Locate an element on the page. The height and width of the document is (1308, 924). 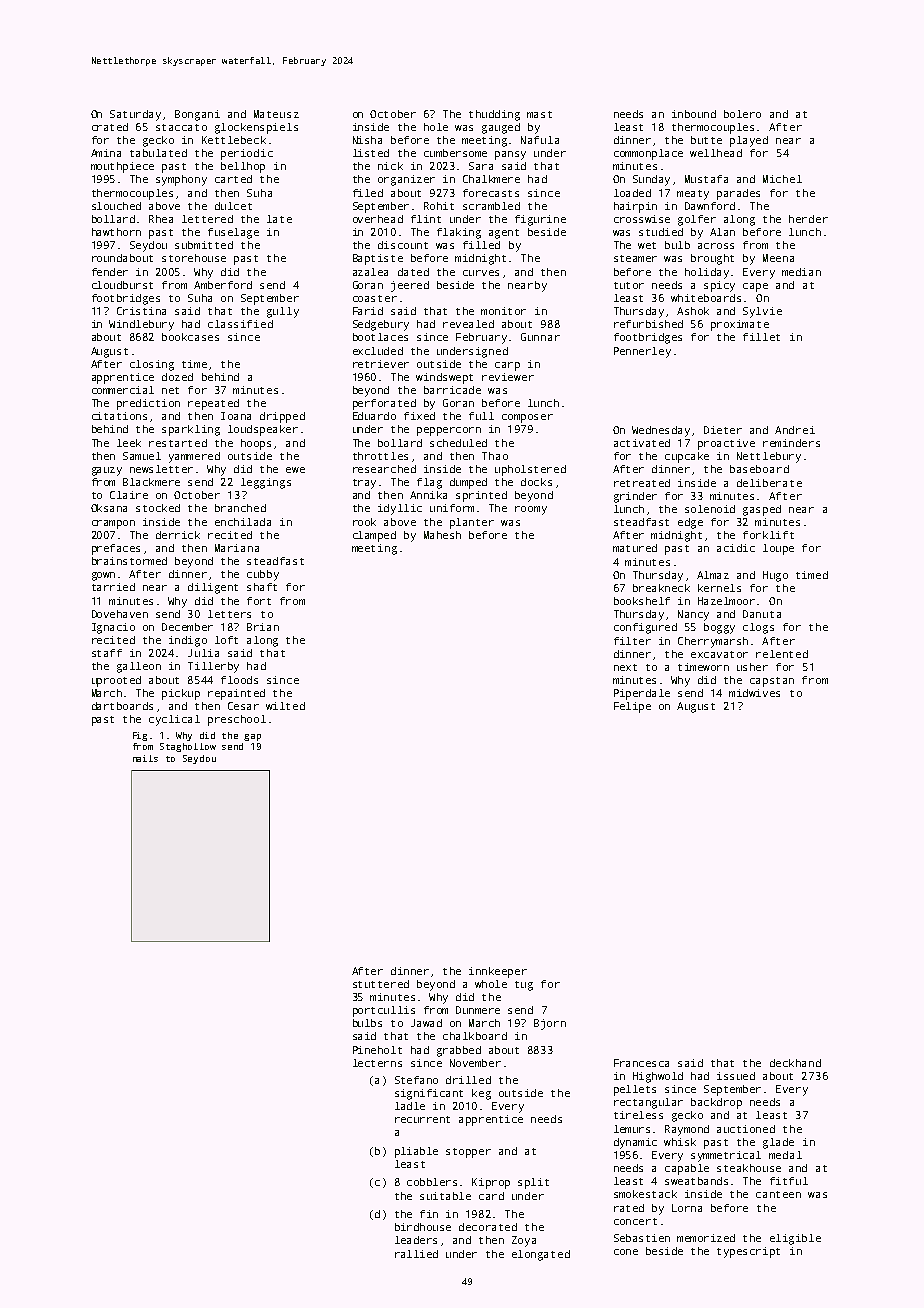
herder is located at coordinates (808, 219).
